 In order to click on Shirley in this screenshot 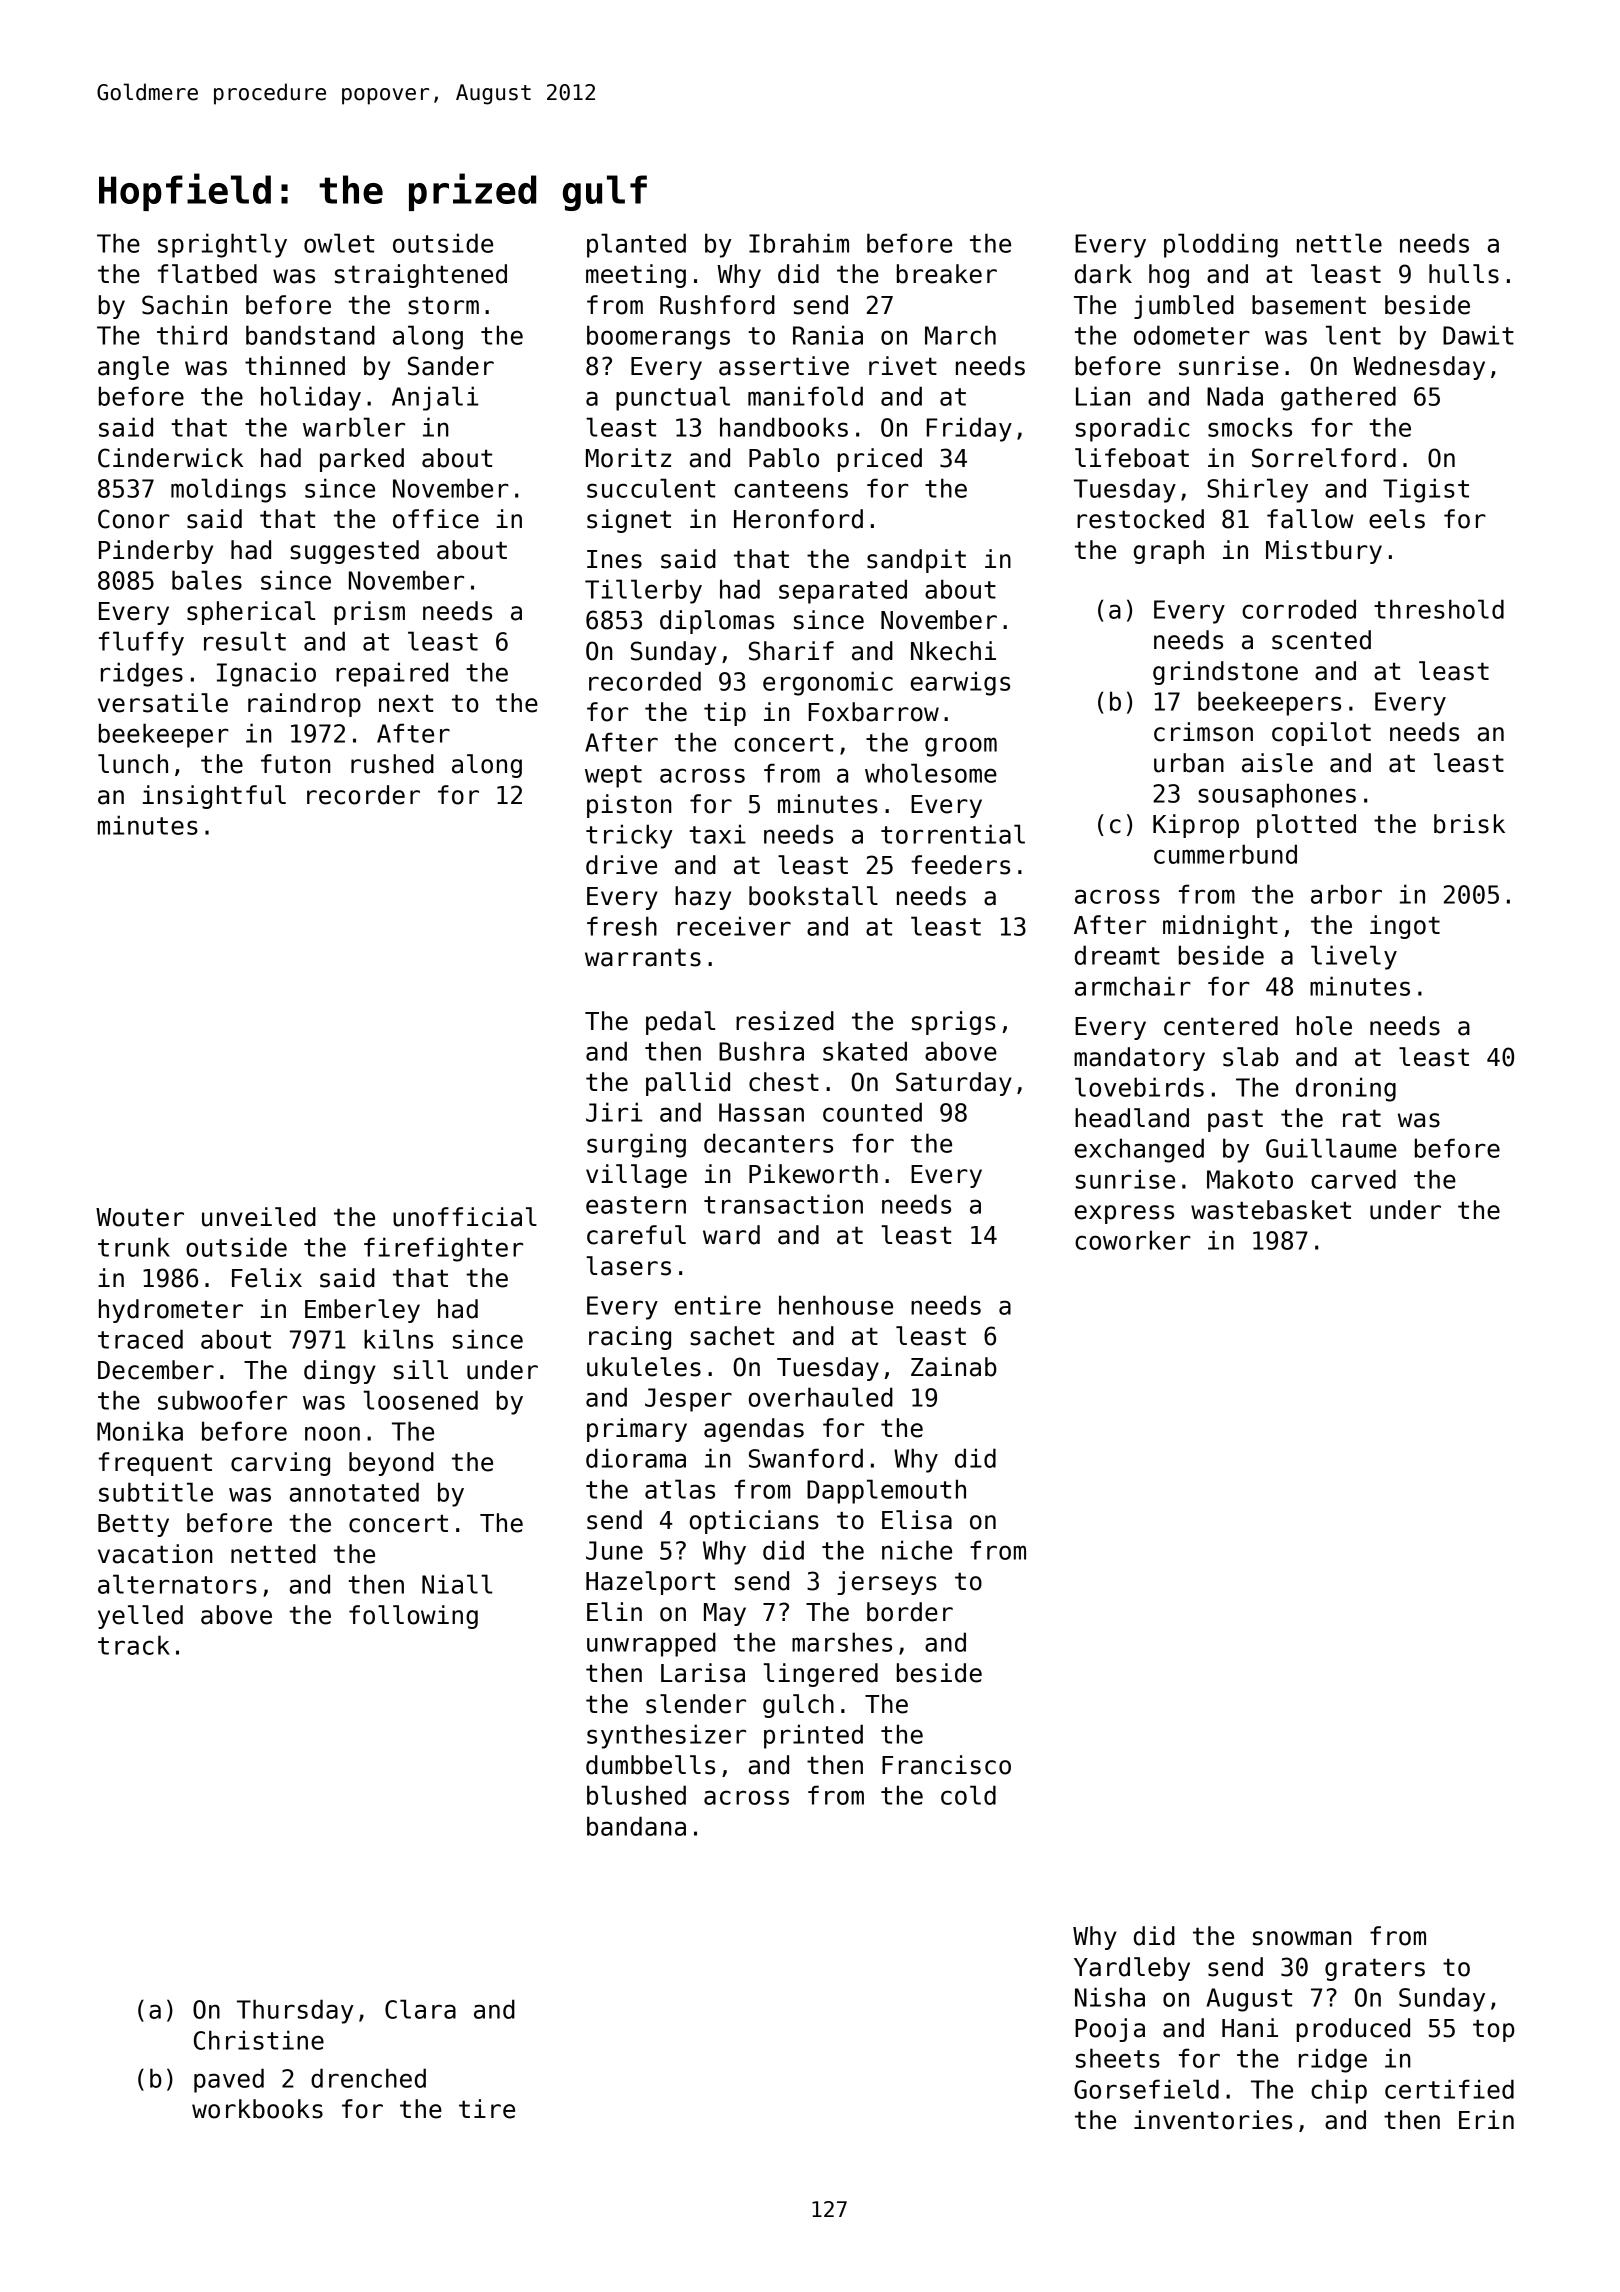, I will do `click(1257, 490)`.
